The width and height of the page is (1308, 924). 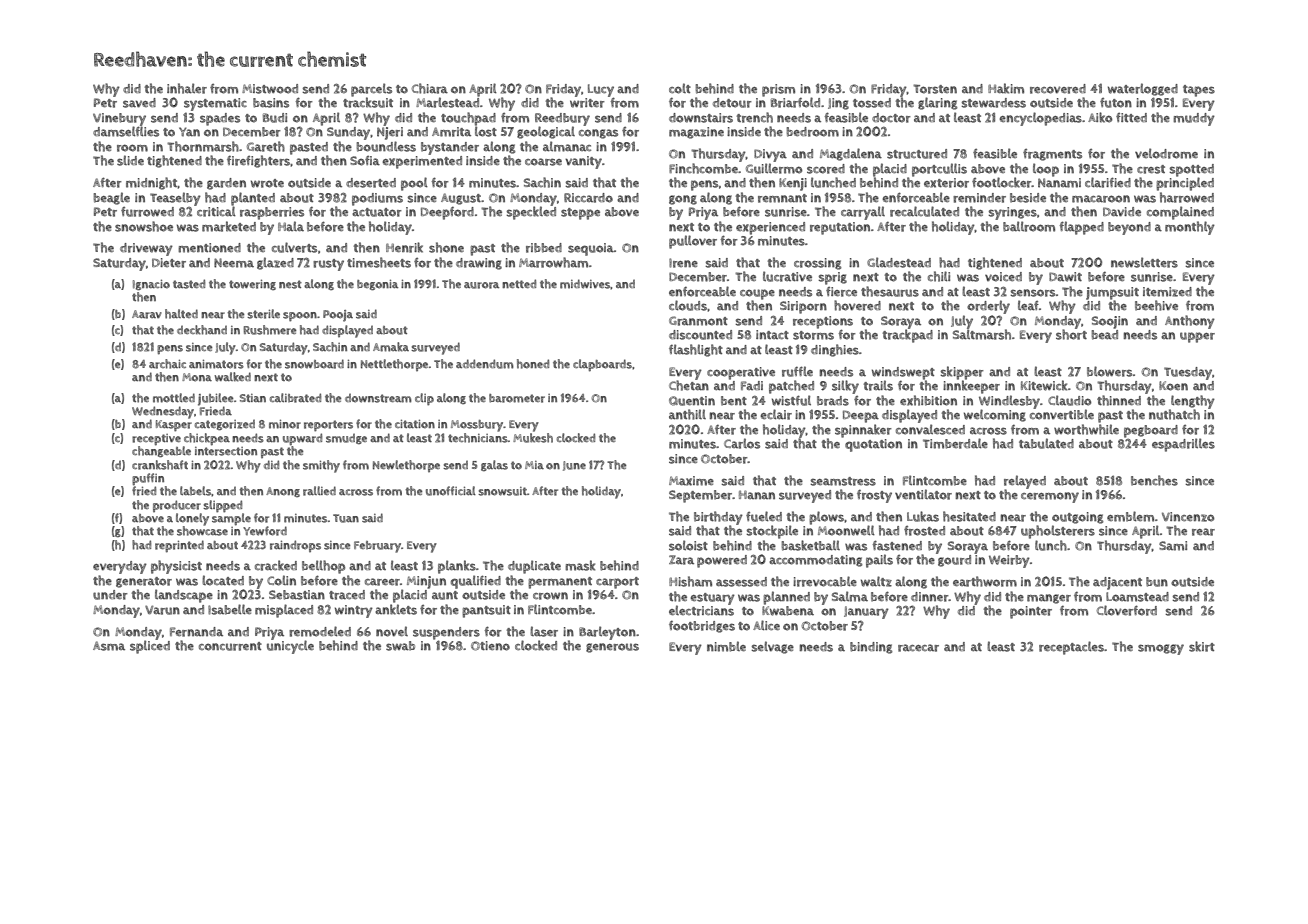 I want to click on Colin, so click(x=281, y=580).
